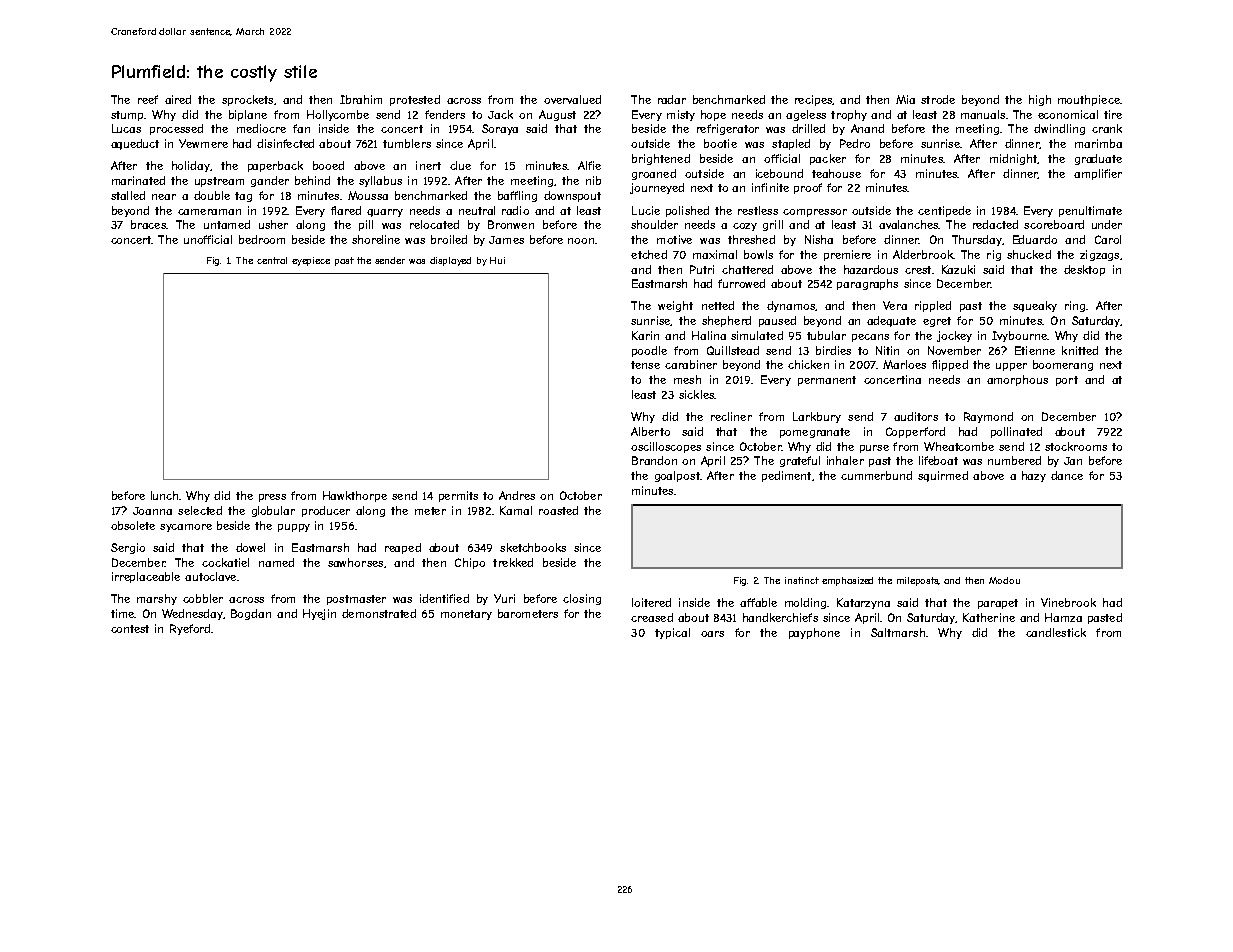 The height and width of the screenshot is (952, 1233). What do you see at coordinates (650, 431) in the screenshot?
I see `Alberto` at bounding box center [650, 431].
